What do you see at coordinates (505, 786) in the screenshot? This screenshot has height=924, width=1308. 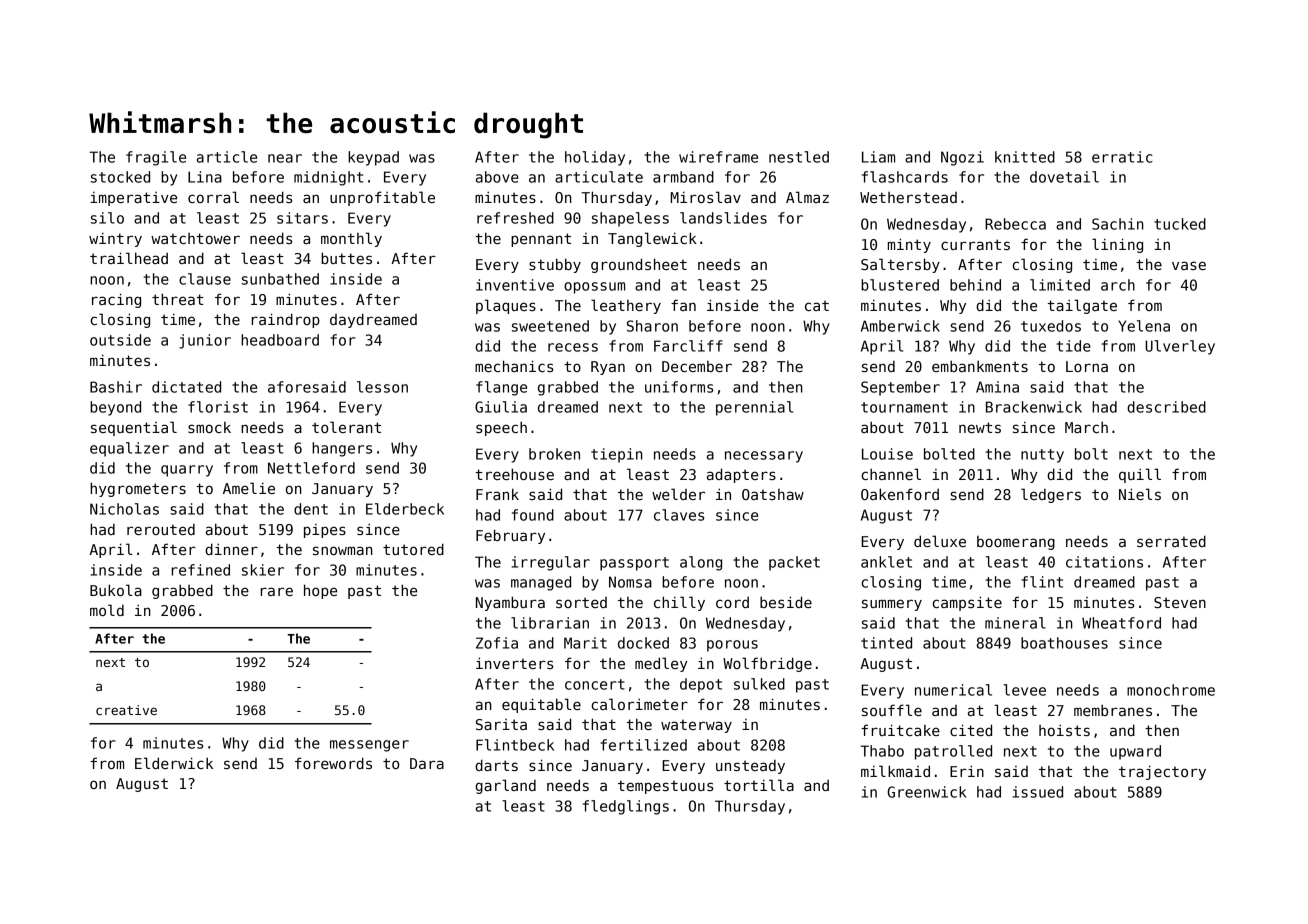 I see `garland` at bounding box center [505, 786].
